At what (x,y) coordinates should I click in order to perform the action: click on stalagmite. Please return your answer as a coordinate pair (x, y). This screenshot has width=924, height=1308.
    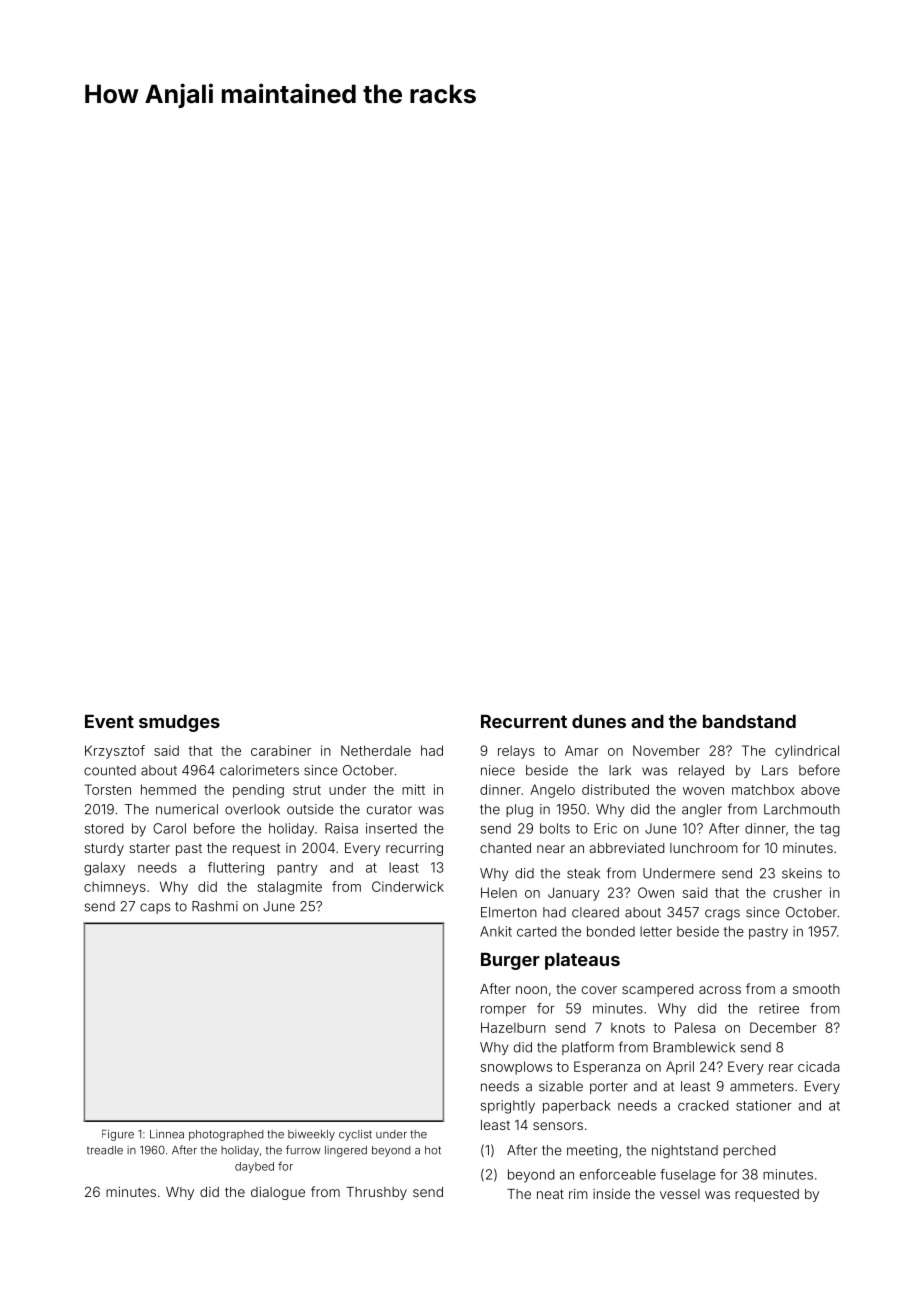
    Looking at the image, I should click on (290, 888).
